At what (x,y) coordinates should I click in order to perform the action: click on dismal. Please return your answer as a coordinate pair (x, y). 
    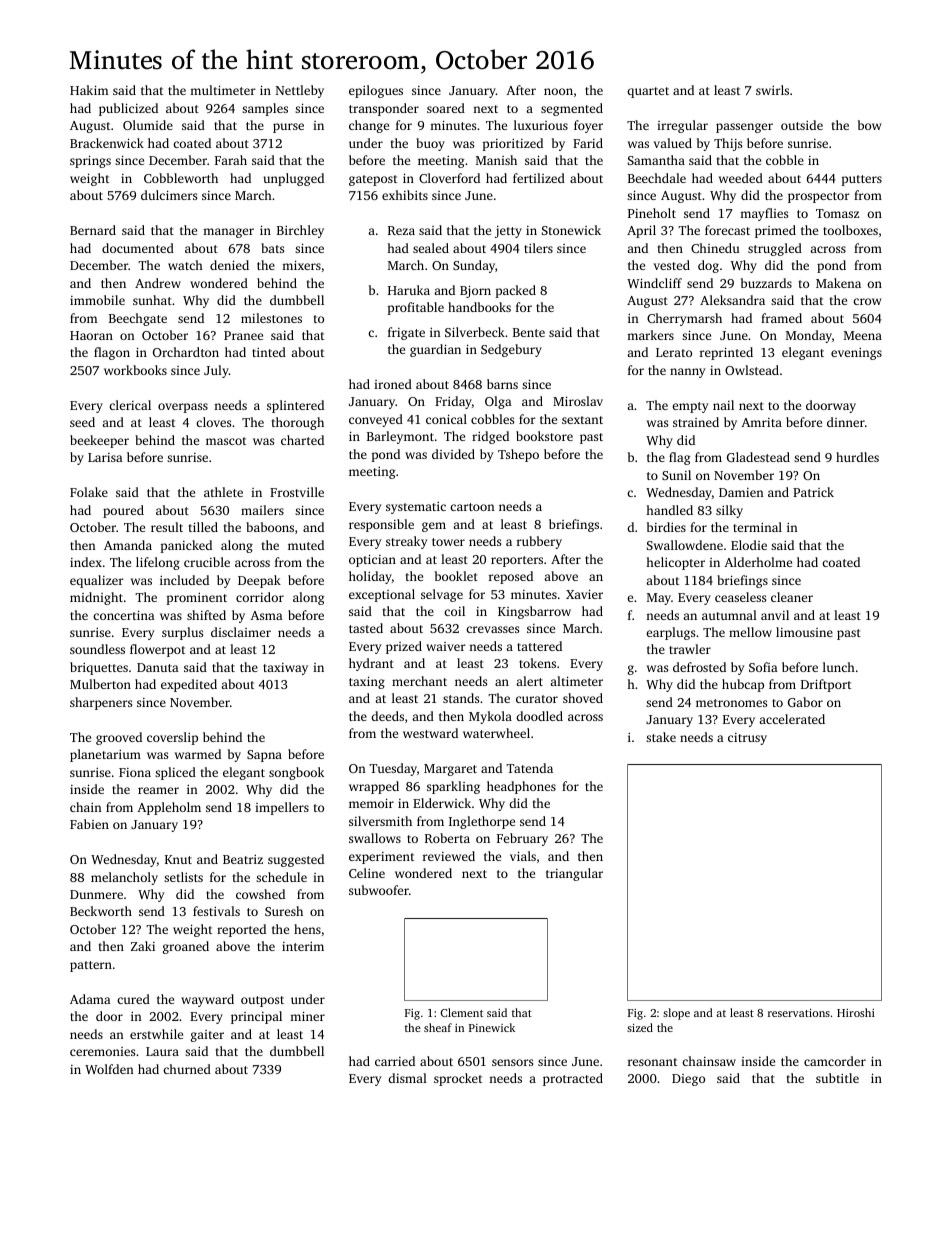
    Looking at the image, I should click on (407, 1078).
